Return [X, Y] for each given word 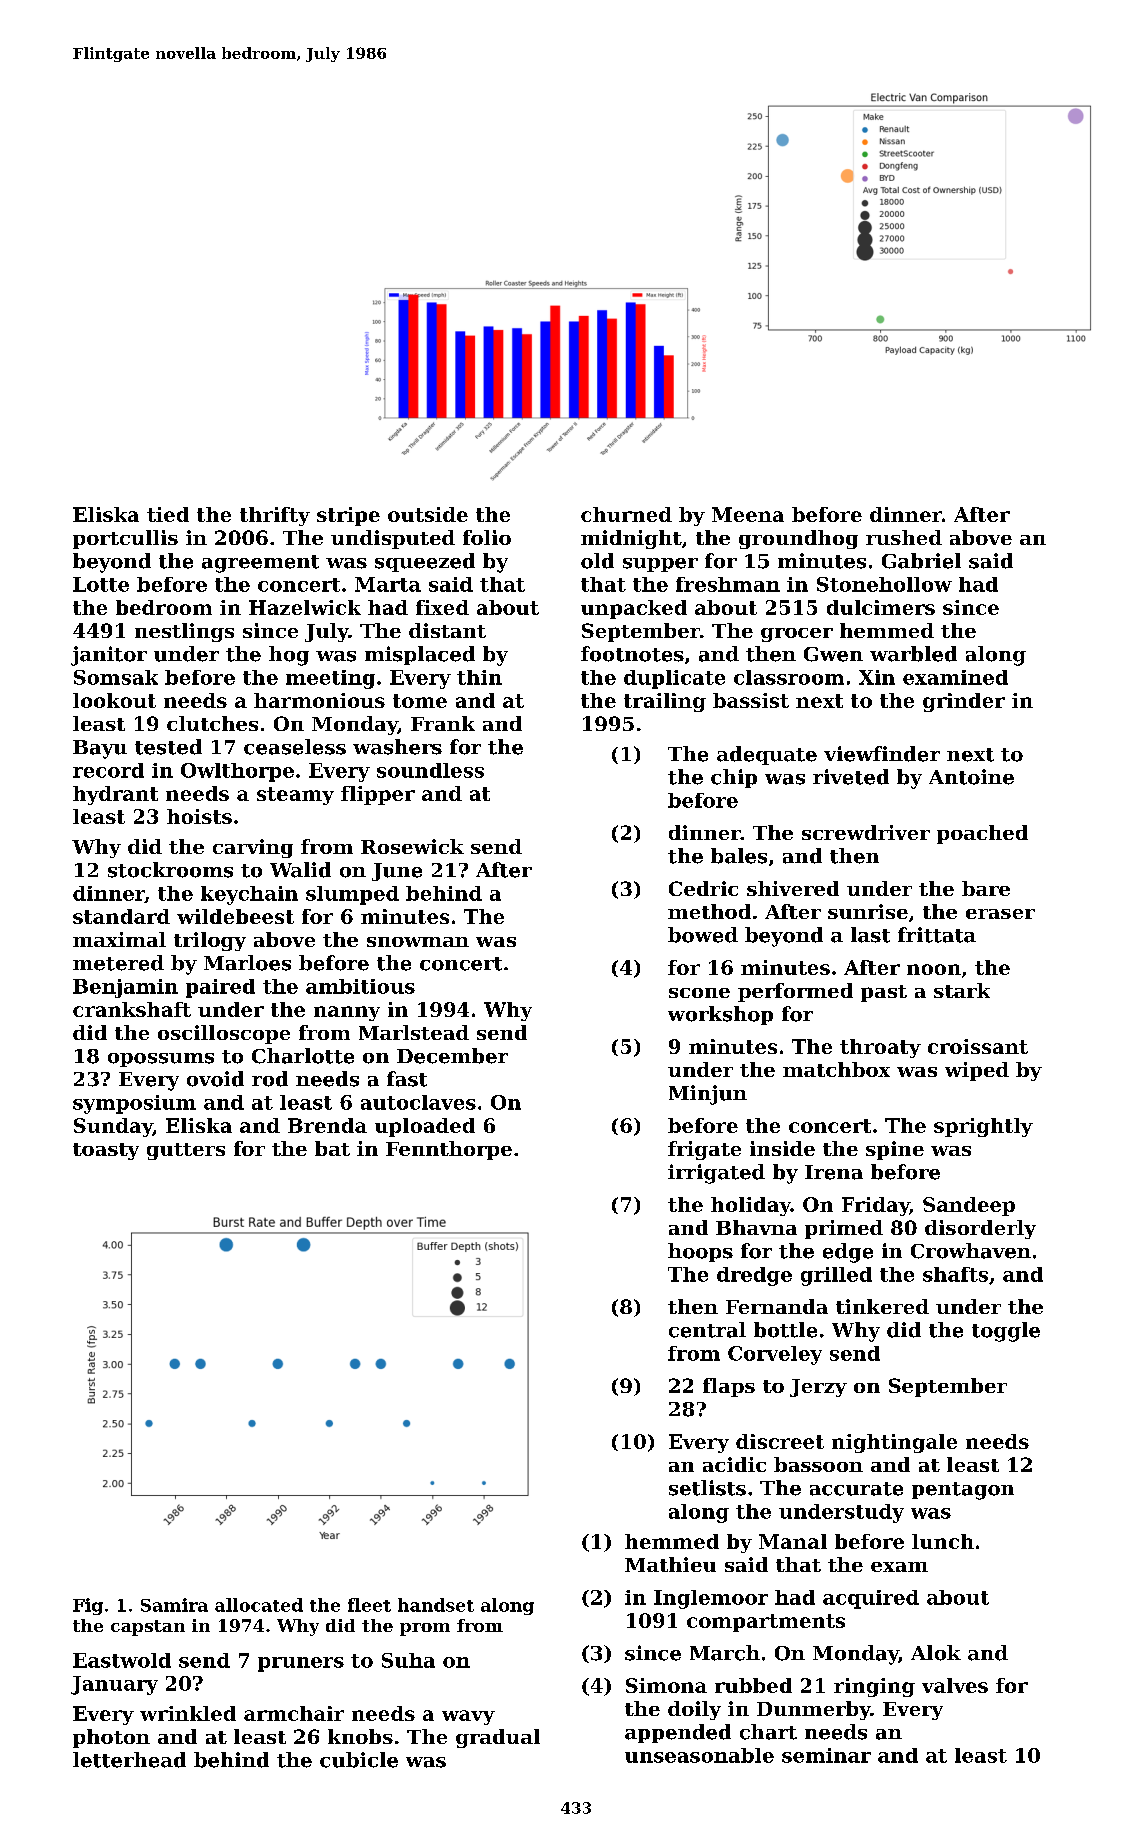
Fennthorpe [449, 1150]
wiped [977, 1071]
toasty [106, 1151]
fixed [442, 607]
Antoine [971, 777]
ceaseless [295, 747]
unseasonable [699, 1755]
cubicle [359, 1760]
